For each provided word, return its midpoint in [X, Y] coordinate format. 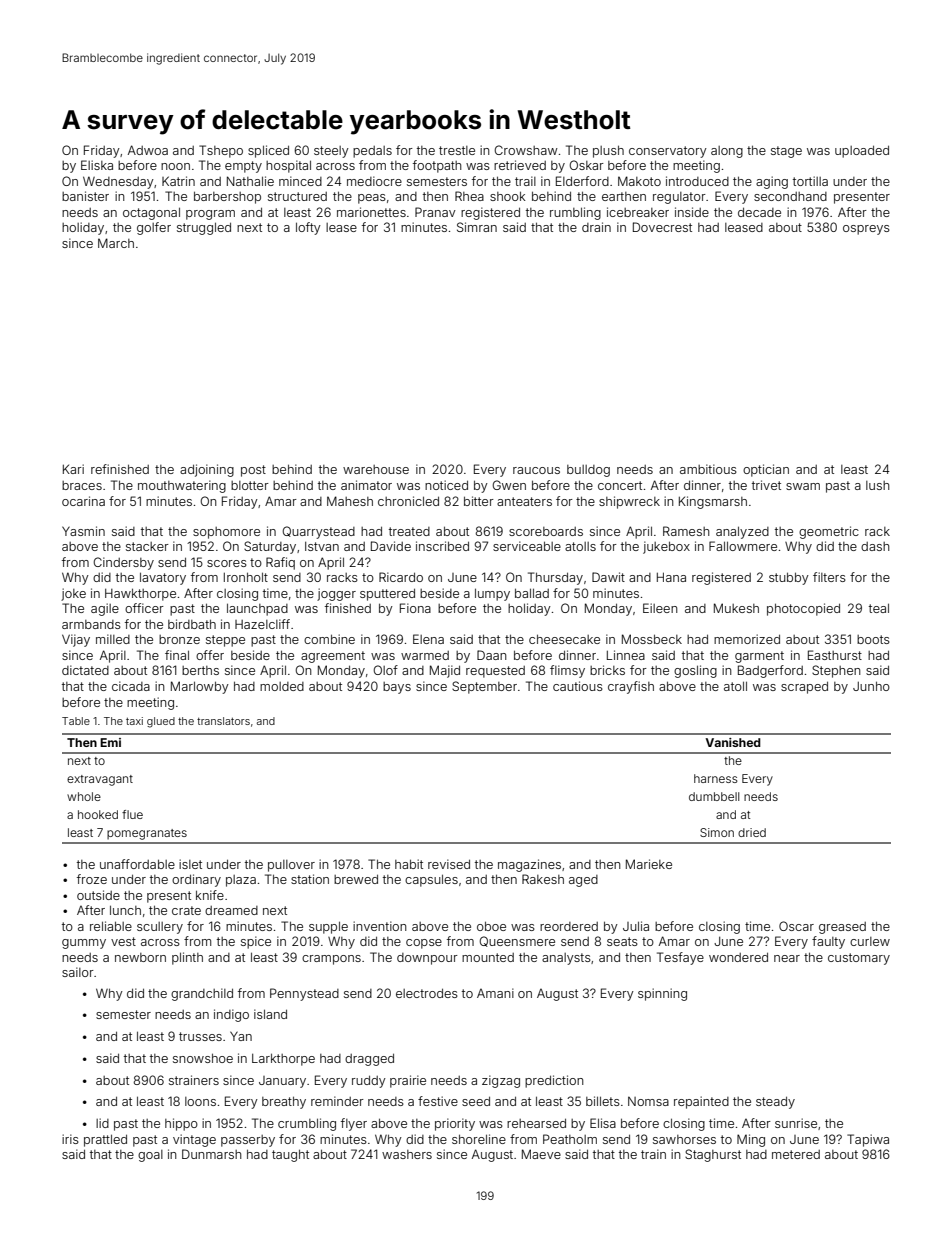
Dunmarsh [212, 1154]
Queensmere [517, 941]
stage [786, 152]
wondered [738, 957]
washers [407, 1154]
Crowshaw [526, 150]
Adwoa [148, 150]
